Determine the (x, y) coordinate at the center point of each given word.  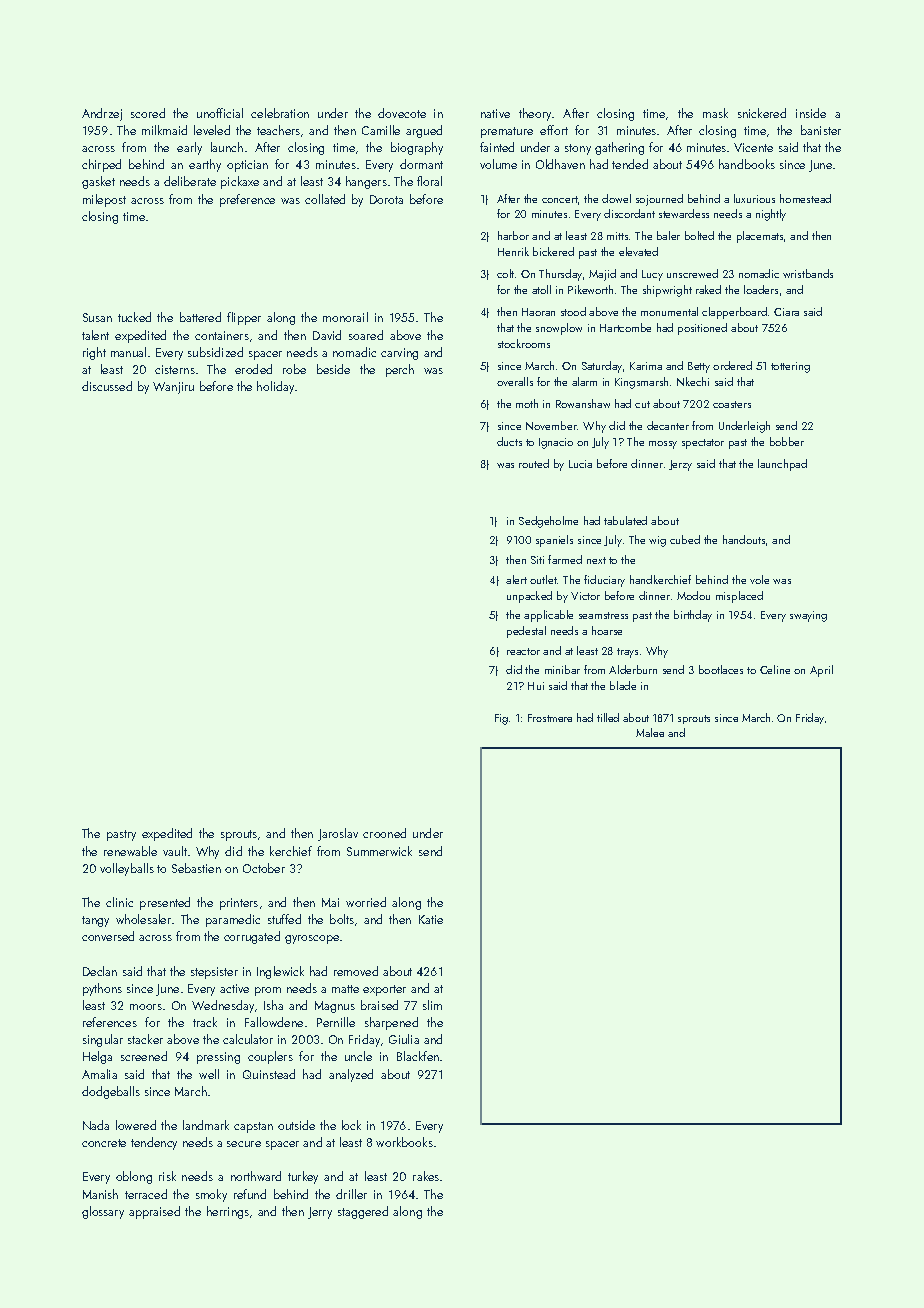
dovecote (402, 113)
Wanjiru (173, 388)
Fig (501, 719)
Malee (650, 732)
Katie (431, 919)
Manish (100, 1194)
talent (95, 335)
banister (821, 130)
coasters (732, 404)
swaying (808, 616)
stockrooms (524, 343)
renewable (130, 851)
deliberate (190, 181)
